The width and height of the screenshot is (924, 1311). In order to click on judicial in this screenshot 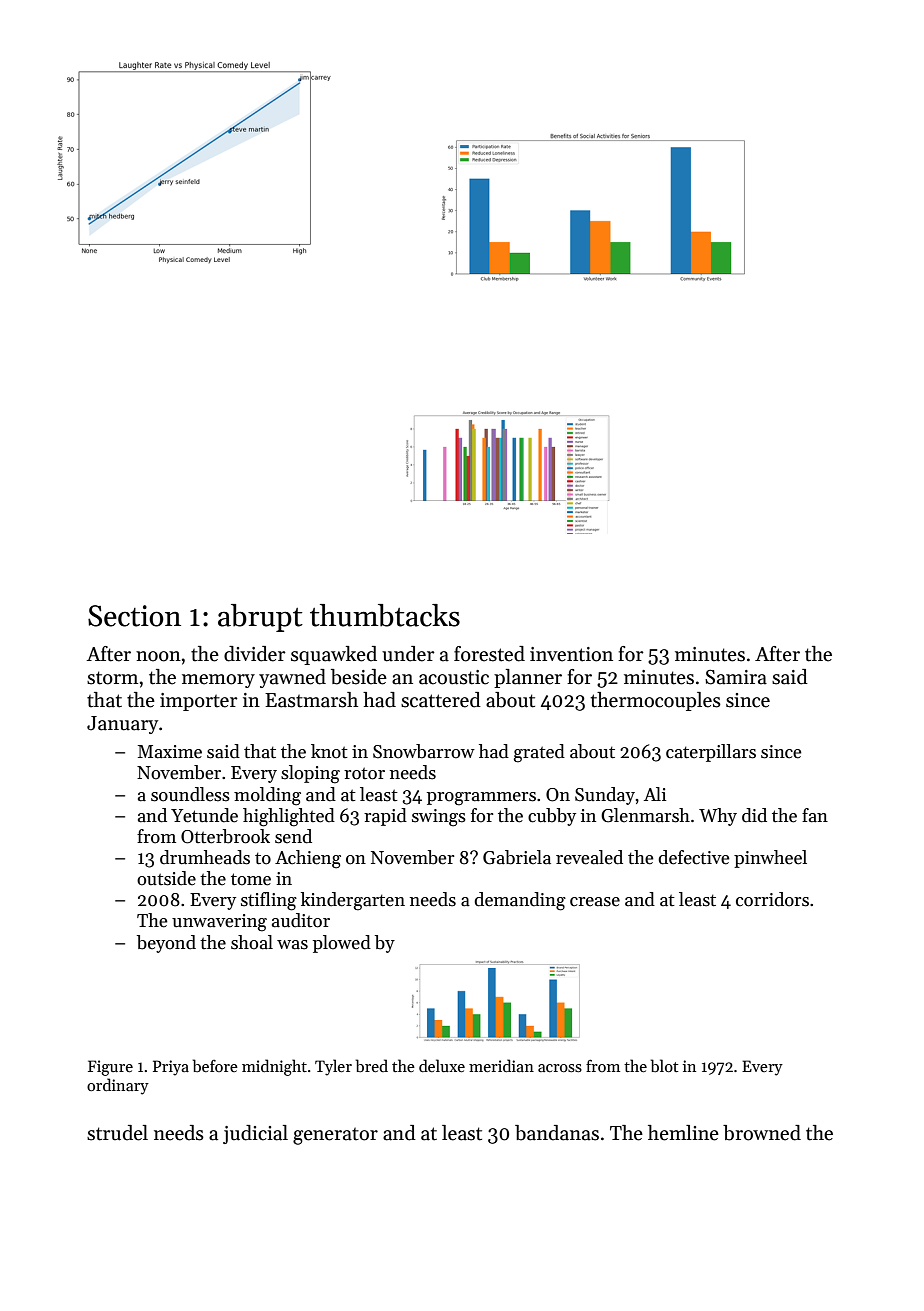, I will do `click(255, 1134)`.
